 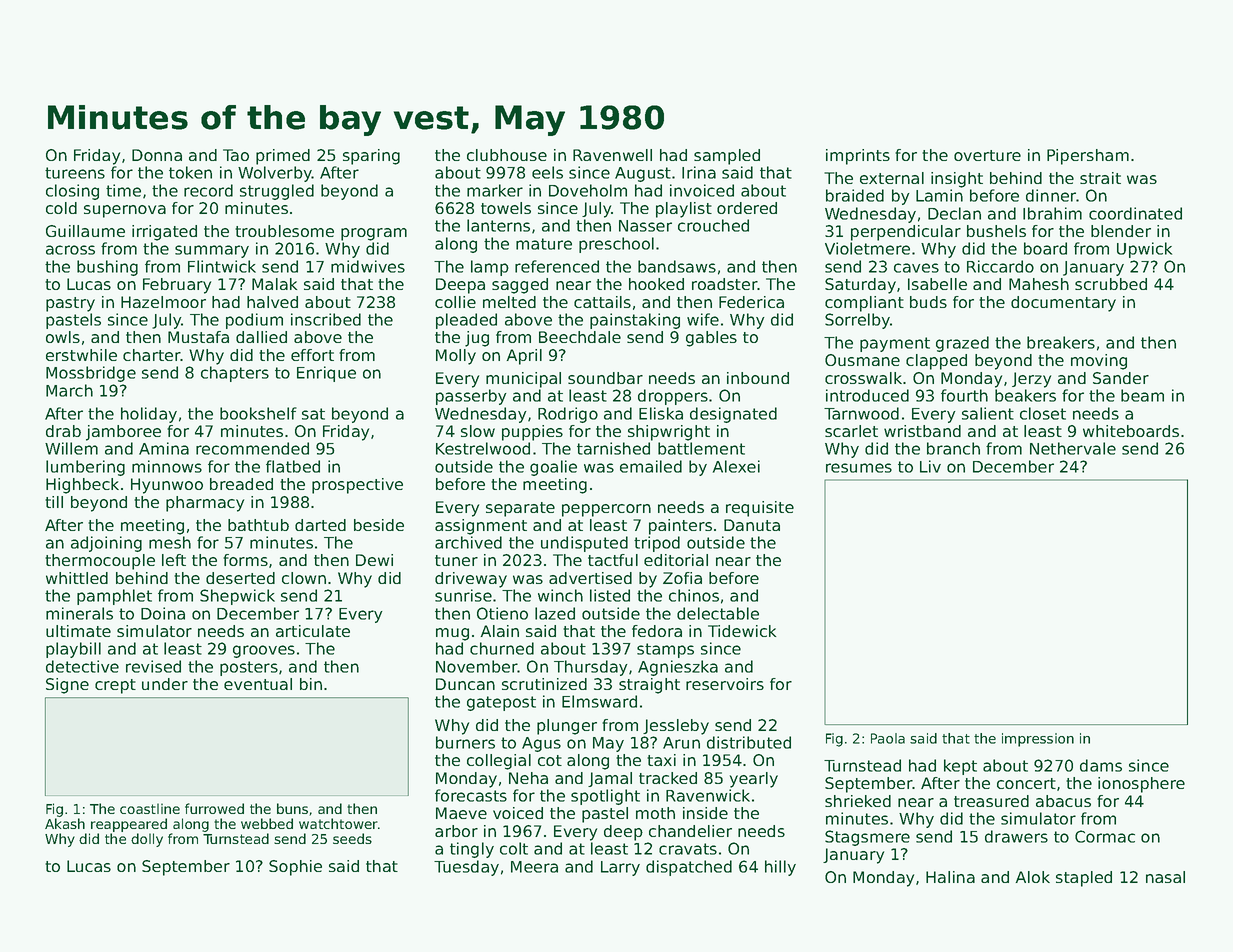 What do you see at coordinates (455, 302) in the screenshot?
I see `collie` at bounding box center [455, 302].
